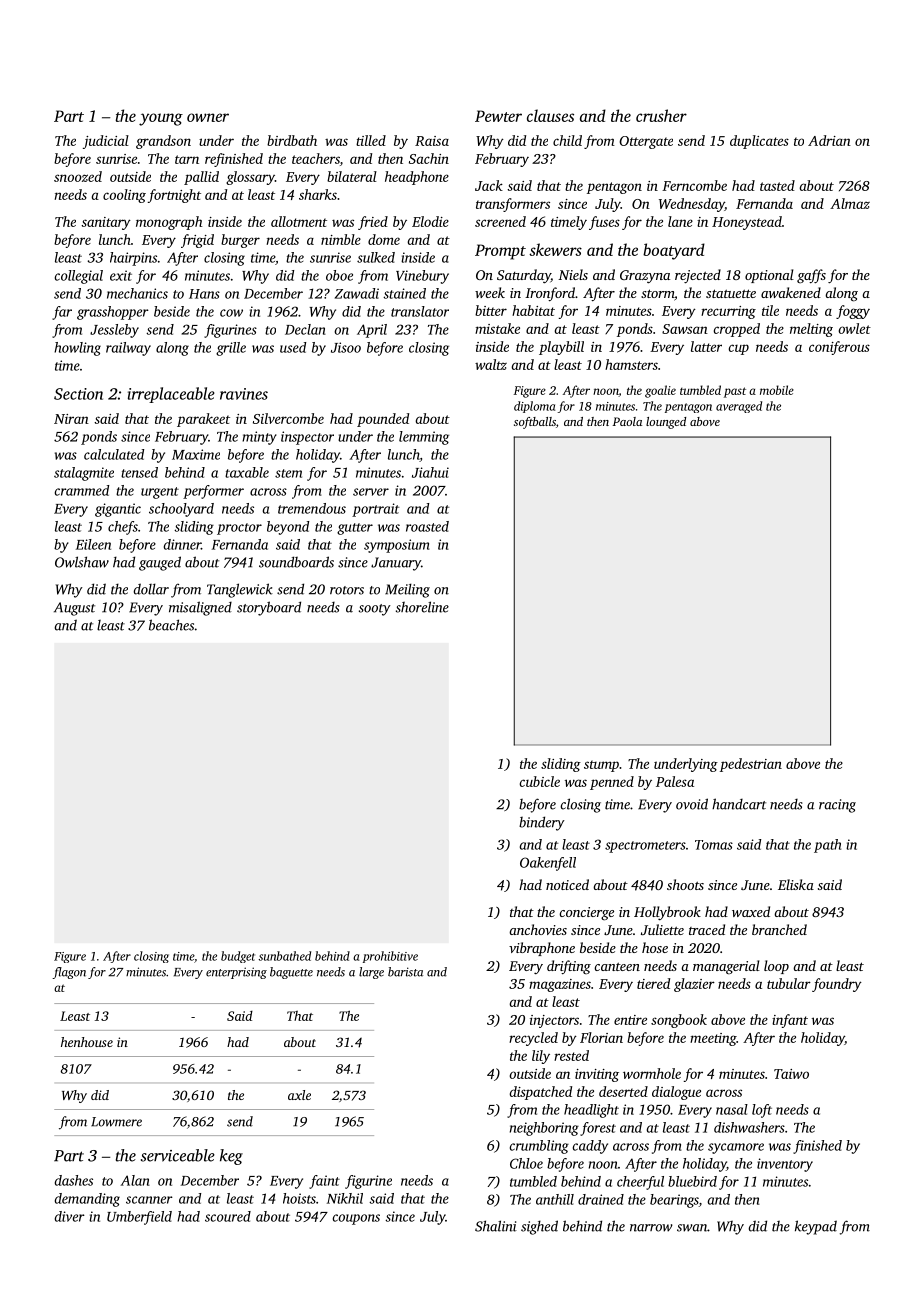  What do you see at coordinates (739, 407) in the screenshot?
I see `averaged` at bounding box center [739, 407].
